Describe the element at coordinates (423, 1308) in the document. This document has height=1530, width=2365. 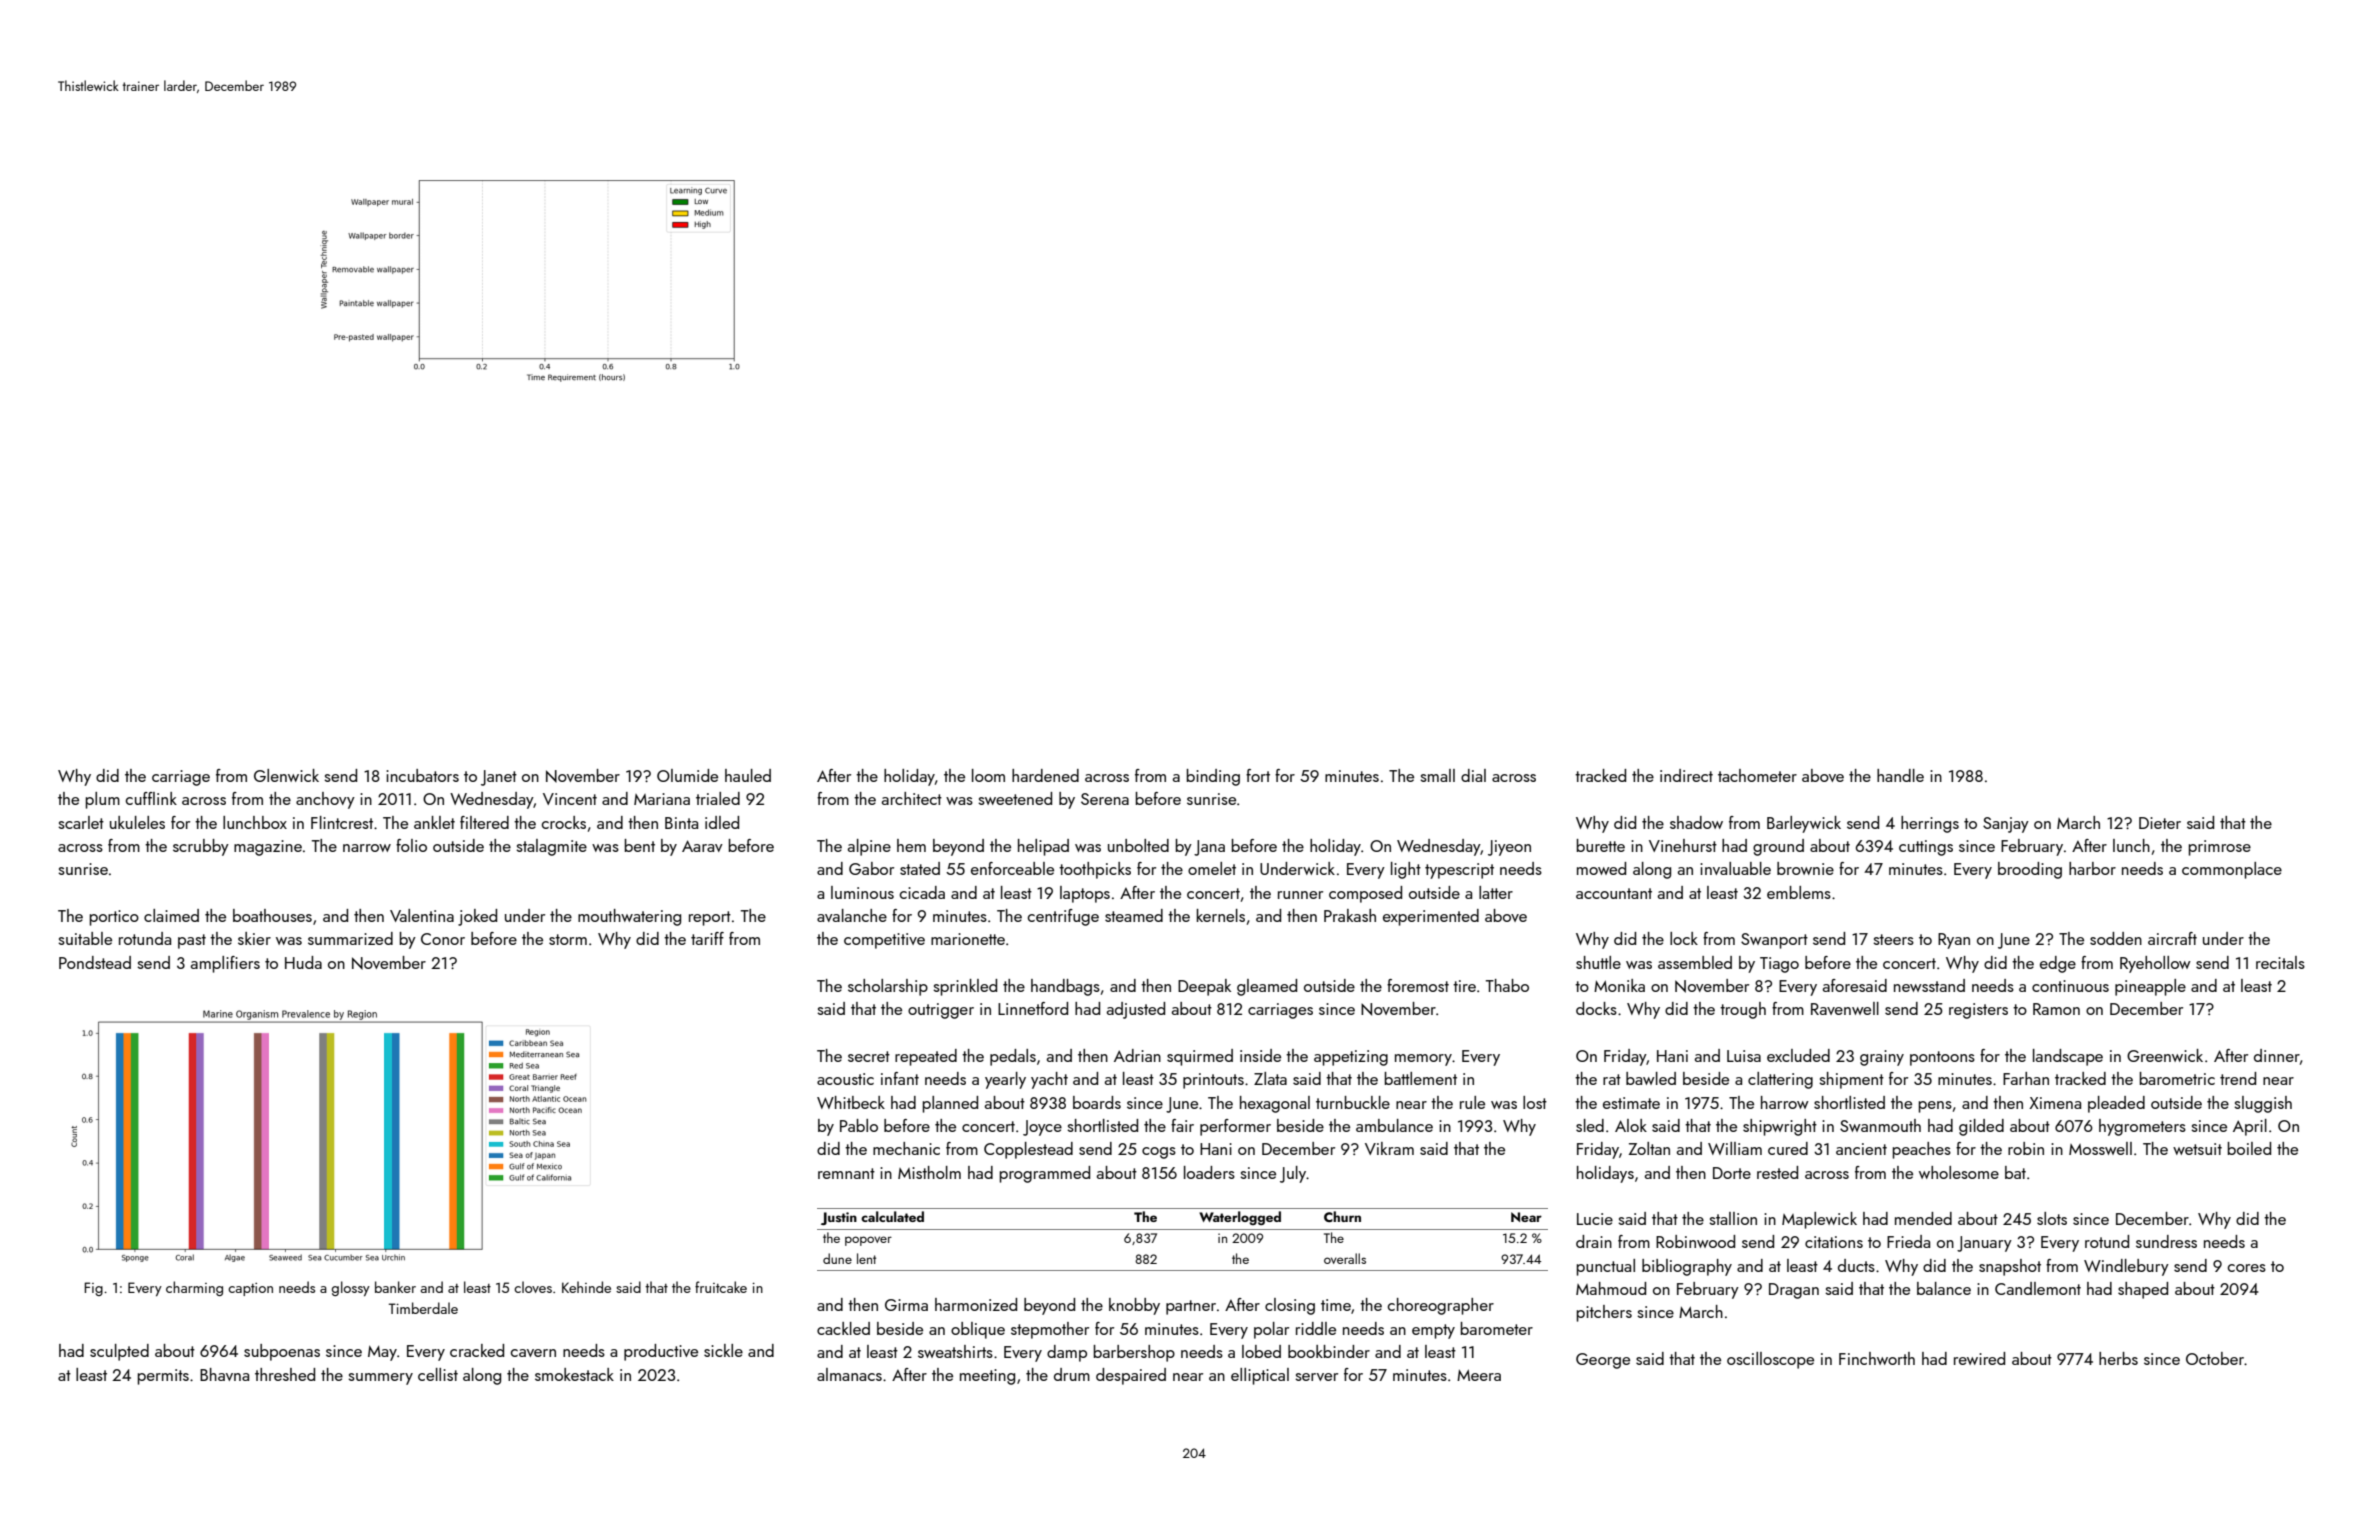
I see `Timberdale` at that location.
